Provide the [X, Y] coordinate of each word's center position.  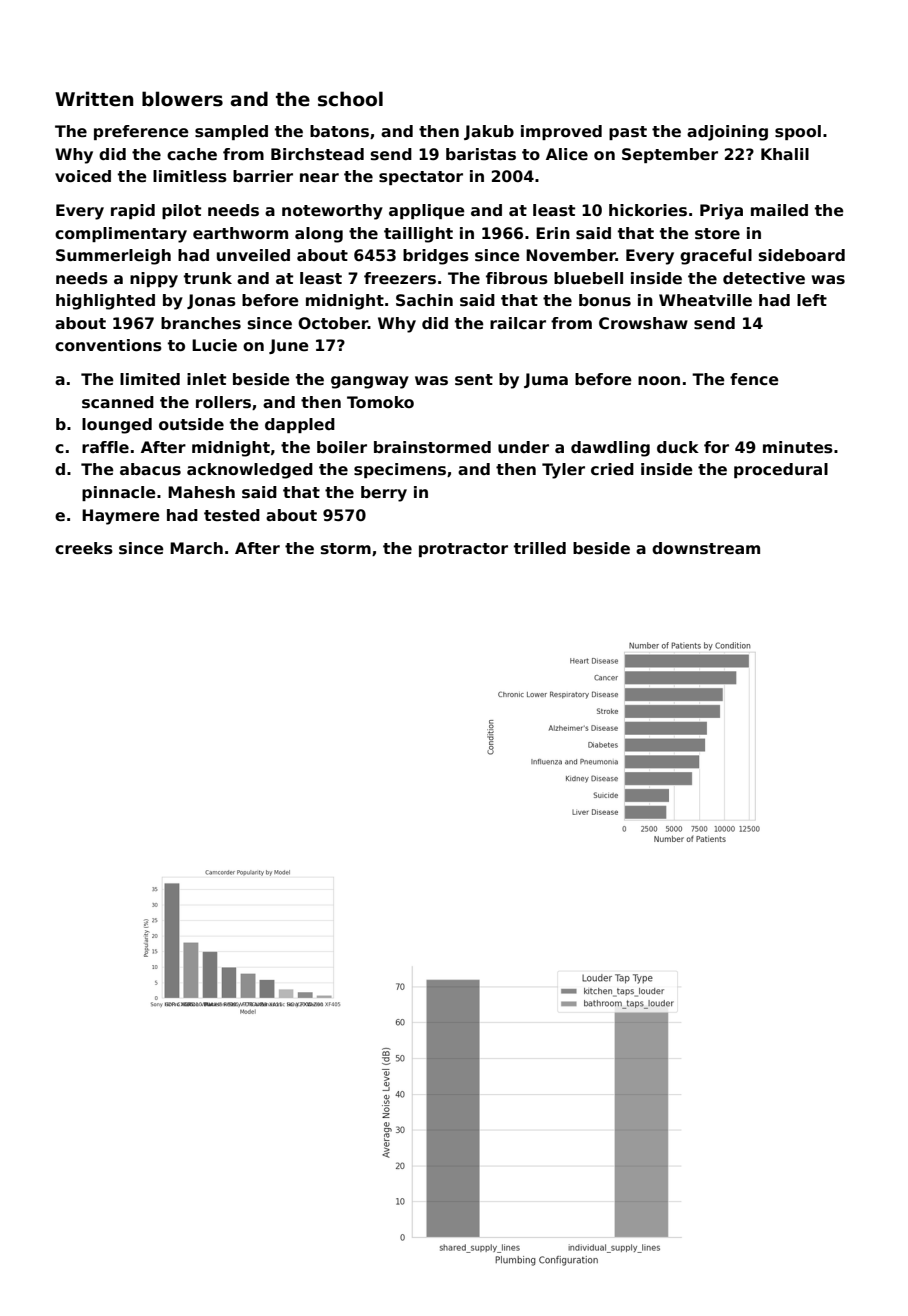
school [350, 99]
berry [384, 494]
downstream [706, 548]
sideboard [802, 255]
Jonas [211, 301]
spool [798, 132]
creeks [84, 548]
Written [94, 99]
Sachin [424, 300]
